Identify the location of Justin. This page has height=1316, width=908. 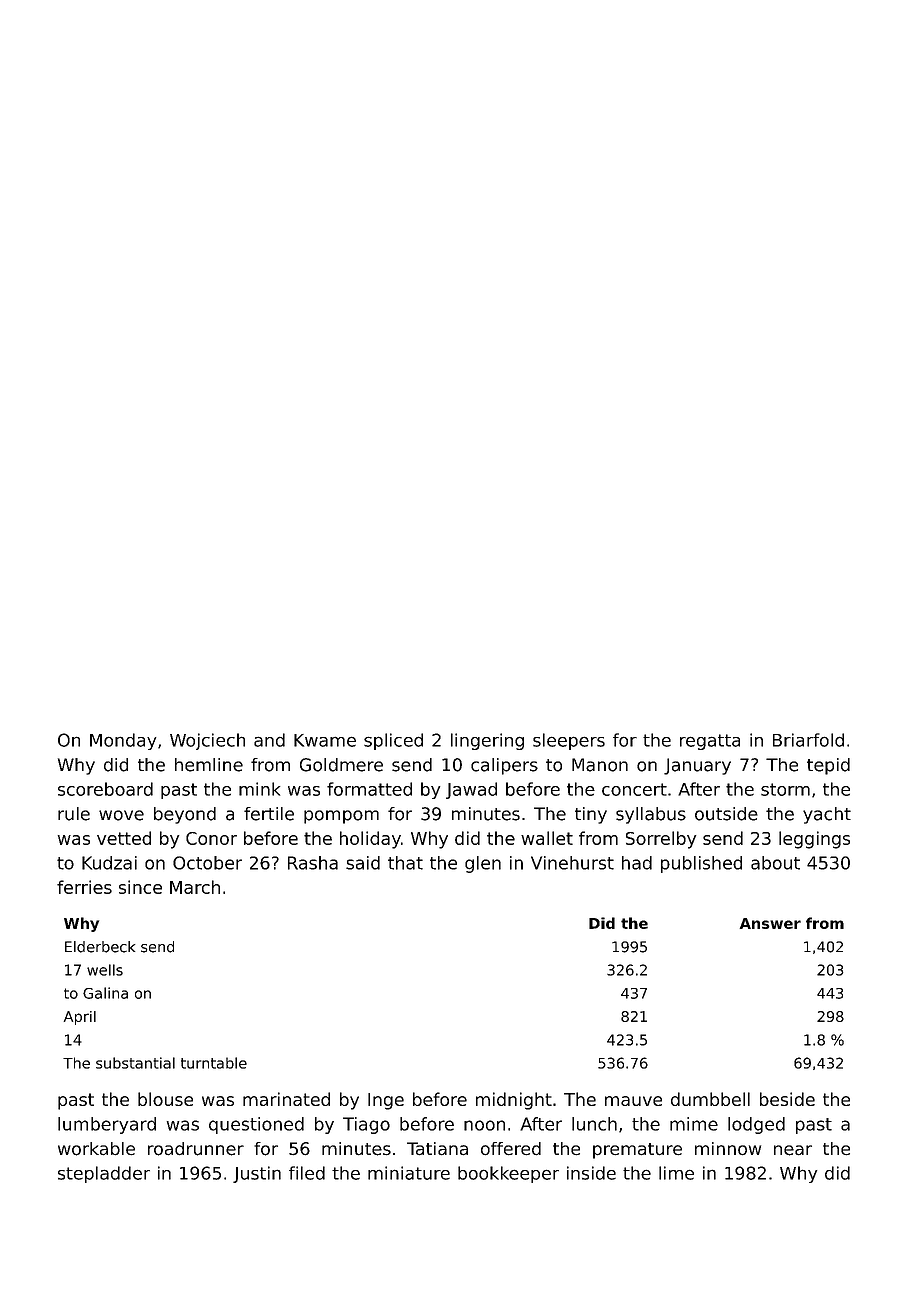
(257, 1174).
